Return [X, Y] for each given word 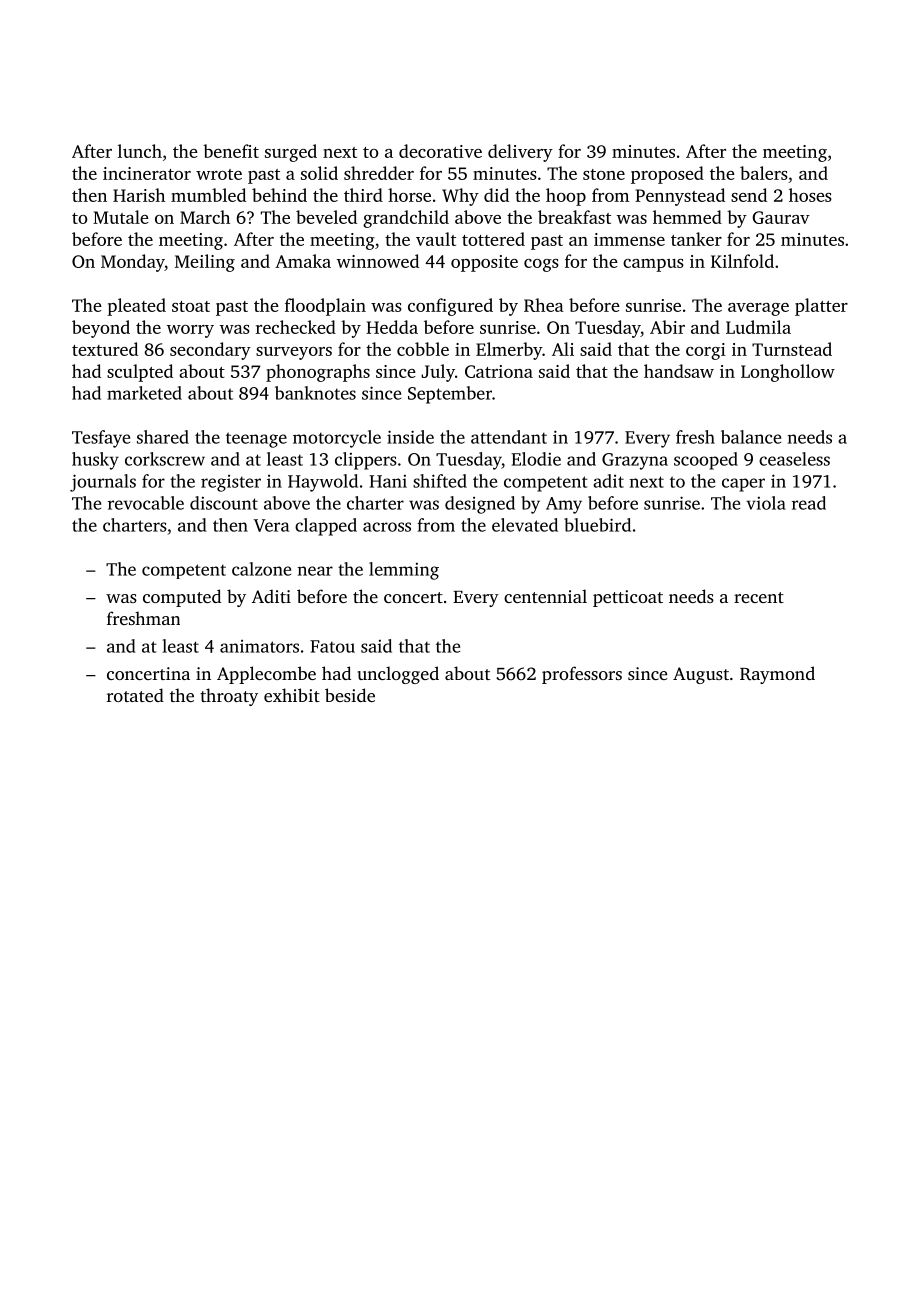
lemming [404, 571]
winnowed [378, 261]
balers [764, 173]
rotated [135, 695]
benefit [231, 151]
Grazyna [635, 461]
